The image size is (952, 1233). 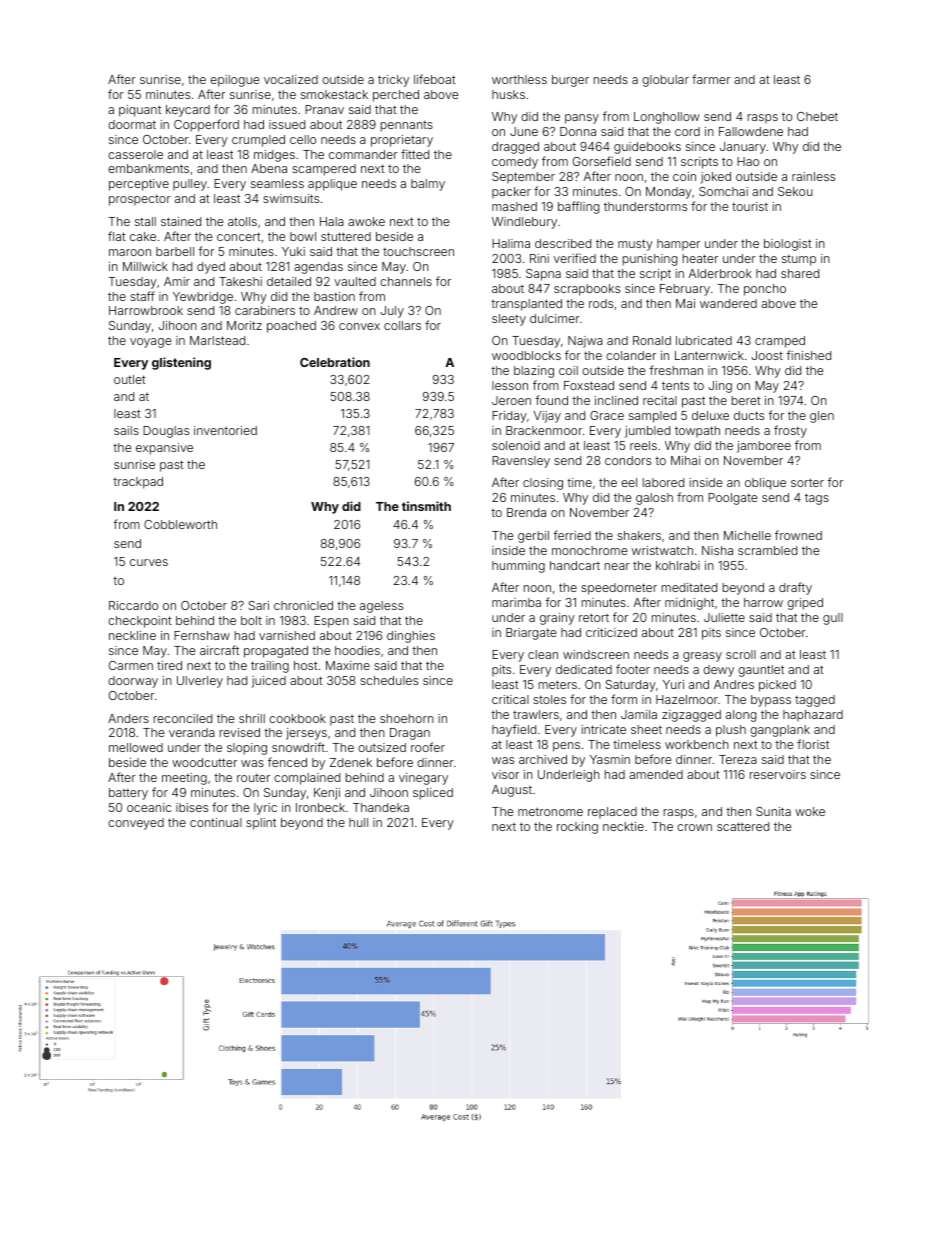 What do you see at coordinates (303, 605) in the document?
I see `chronicled` at bounding box center [303, 605].
